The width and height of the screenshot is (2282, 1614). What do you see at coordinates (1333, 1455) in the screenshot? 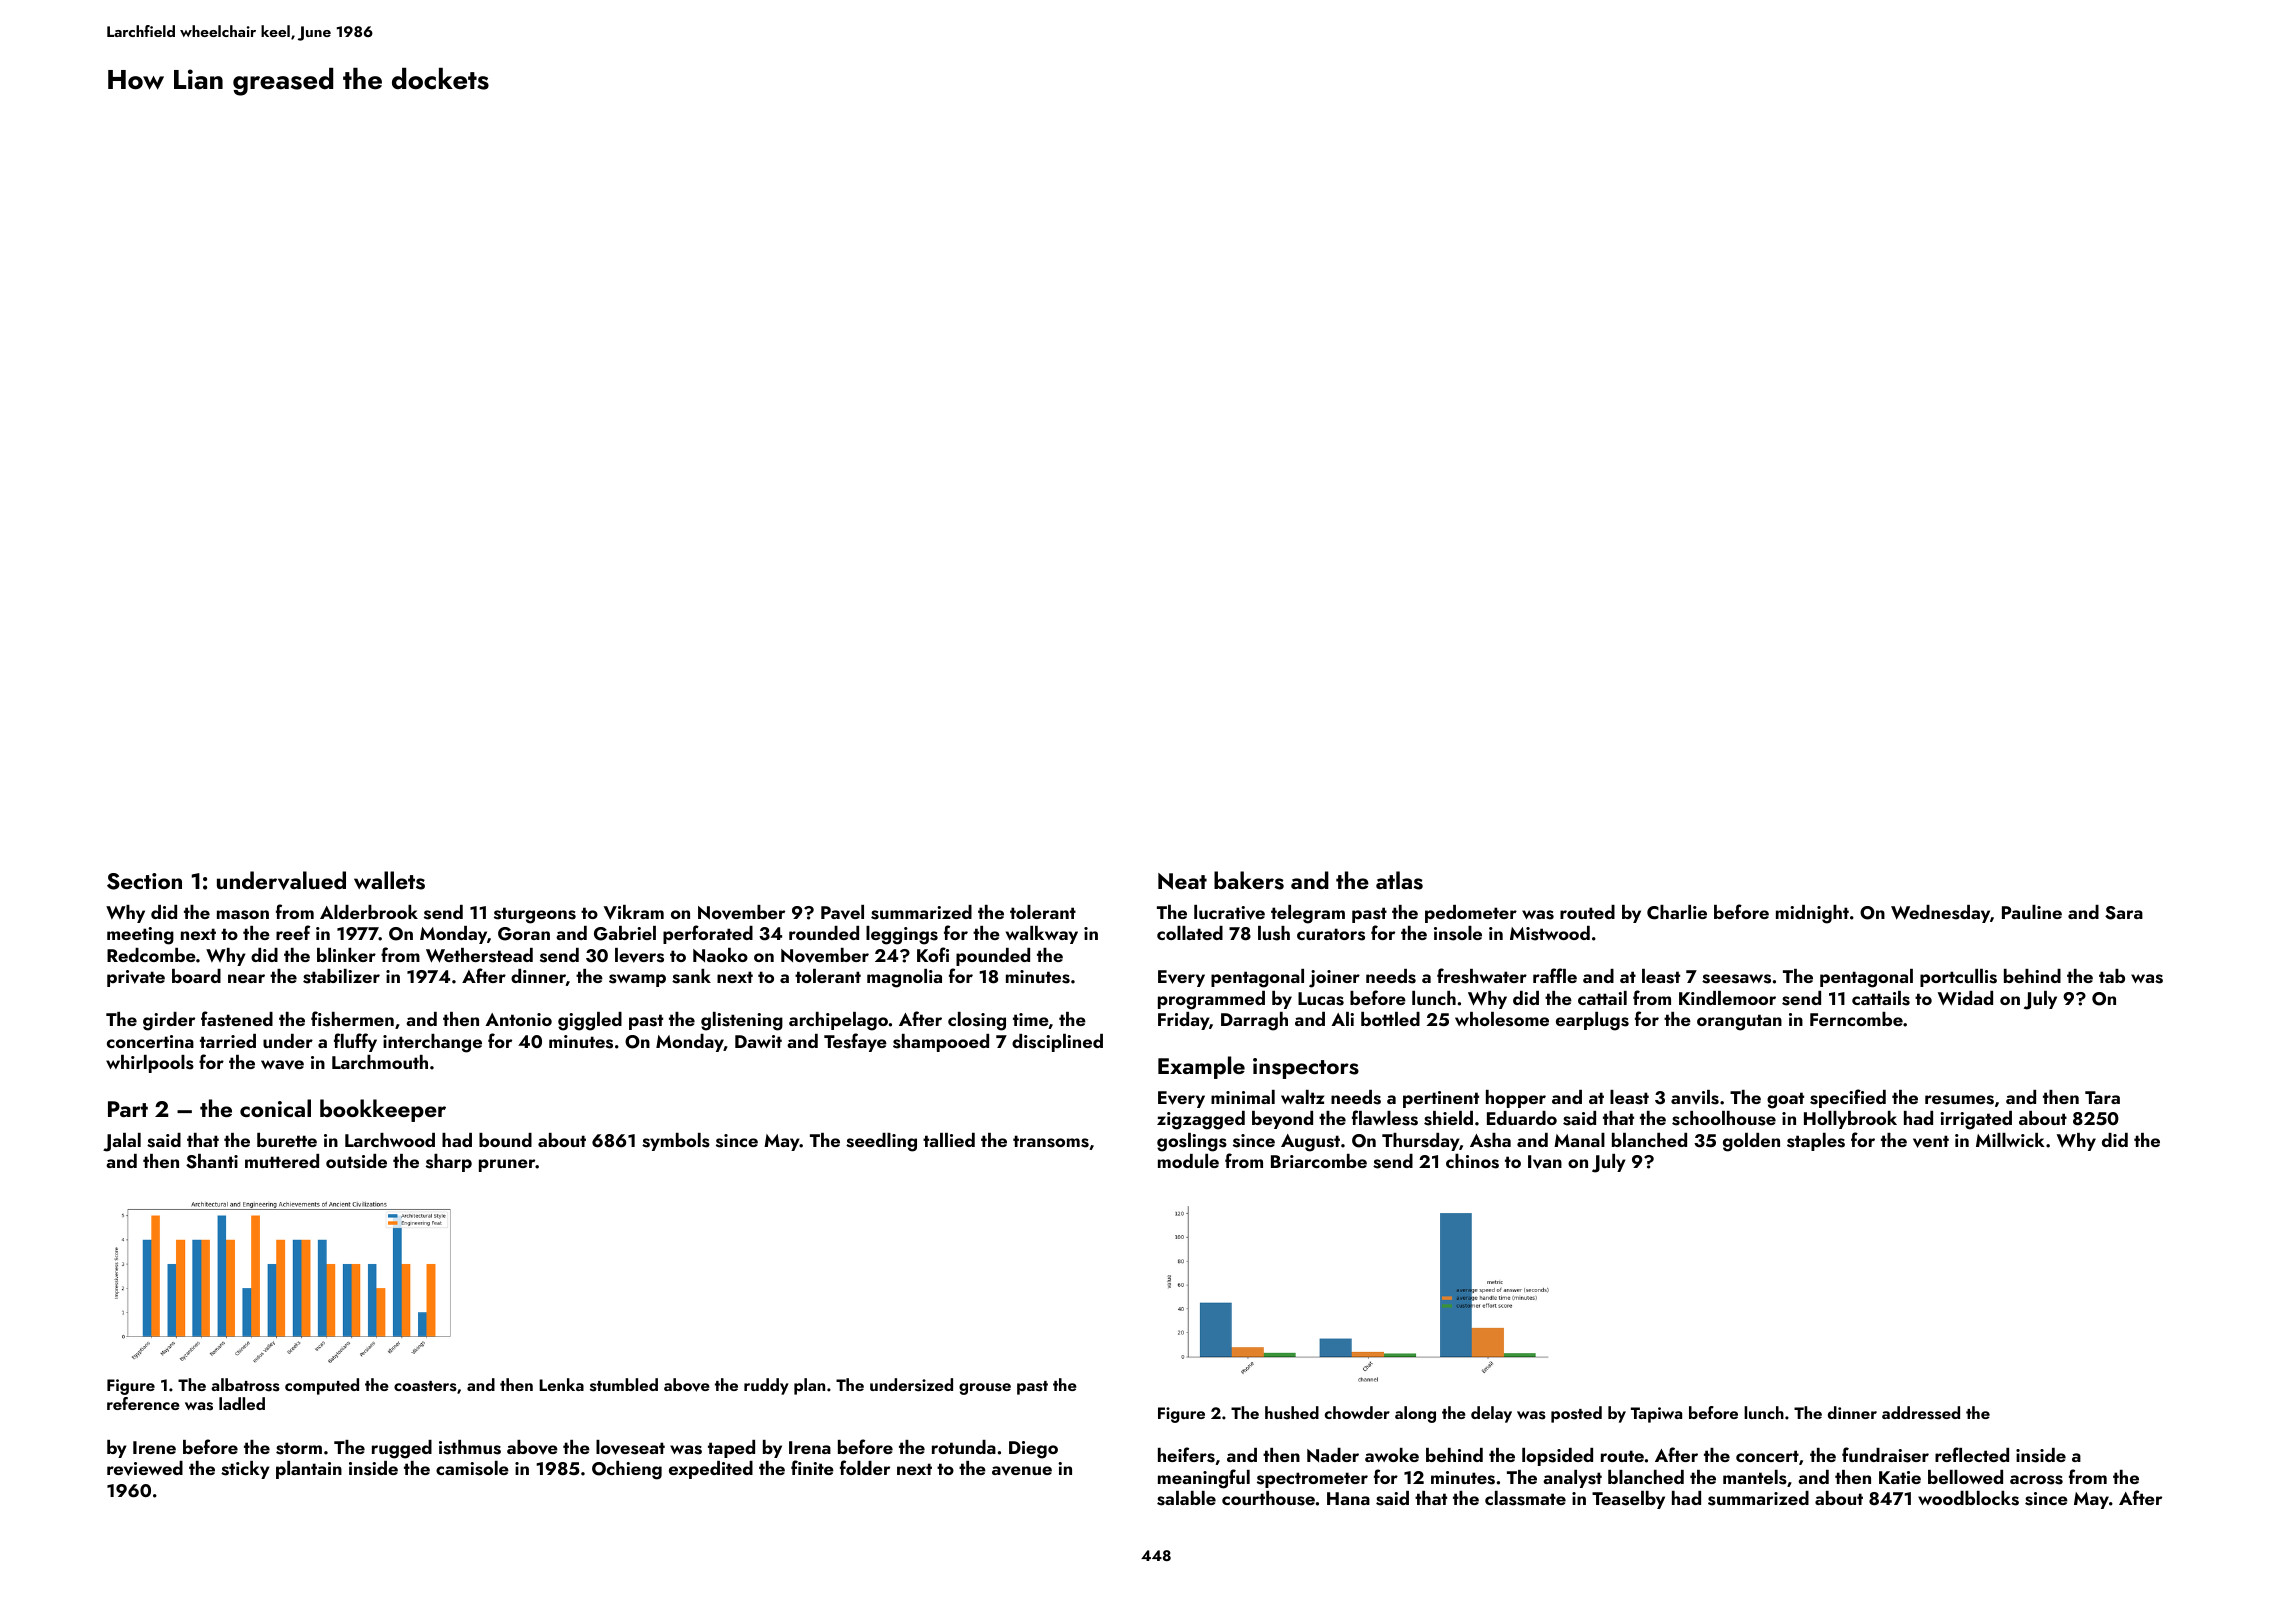
I see `Nader` at bounding box center [1333, 1455].
